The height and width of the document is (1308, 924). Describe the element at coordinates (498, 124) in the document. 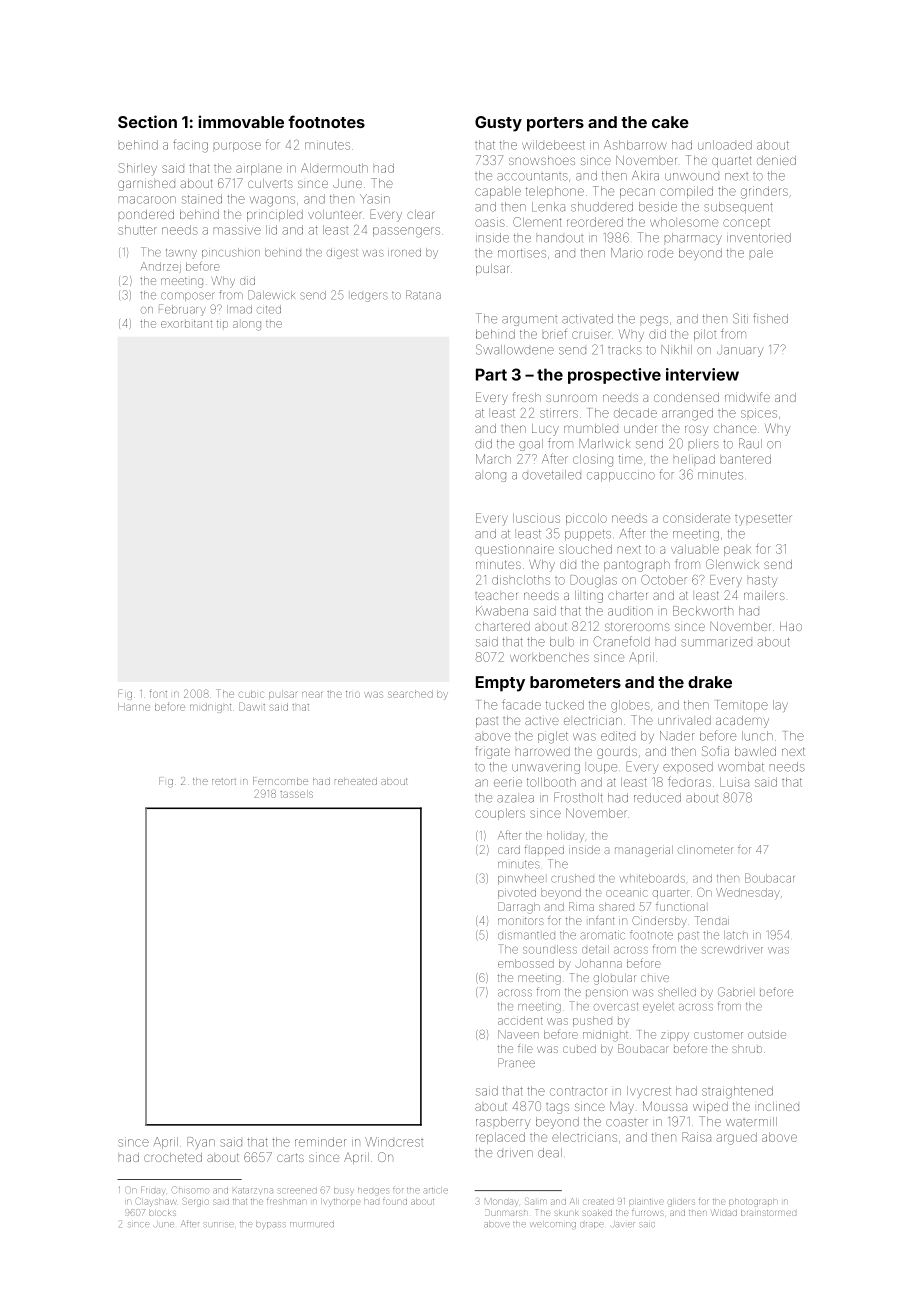

I see `Gusty` at that location.
